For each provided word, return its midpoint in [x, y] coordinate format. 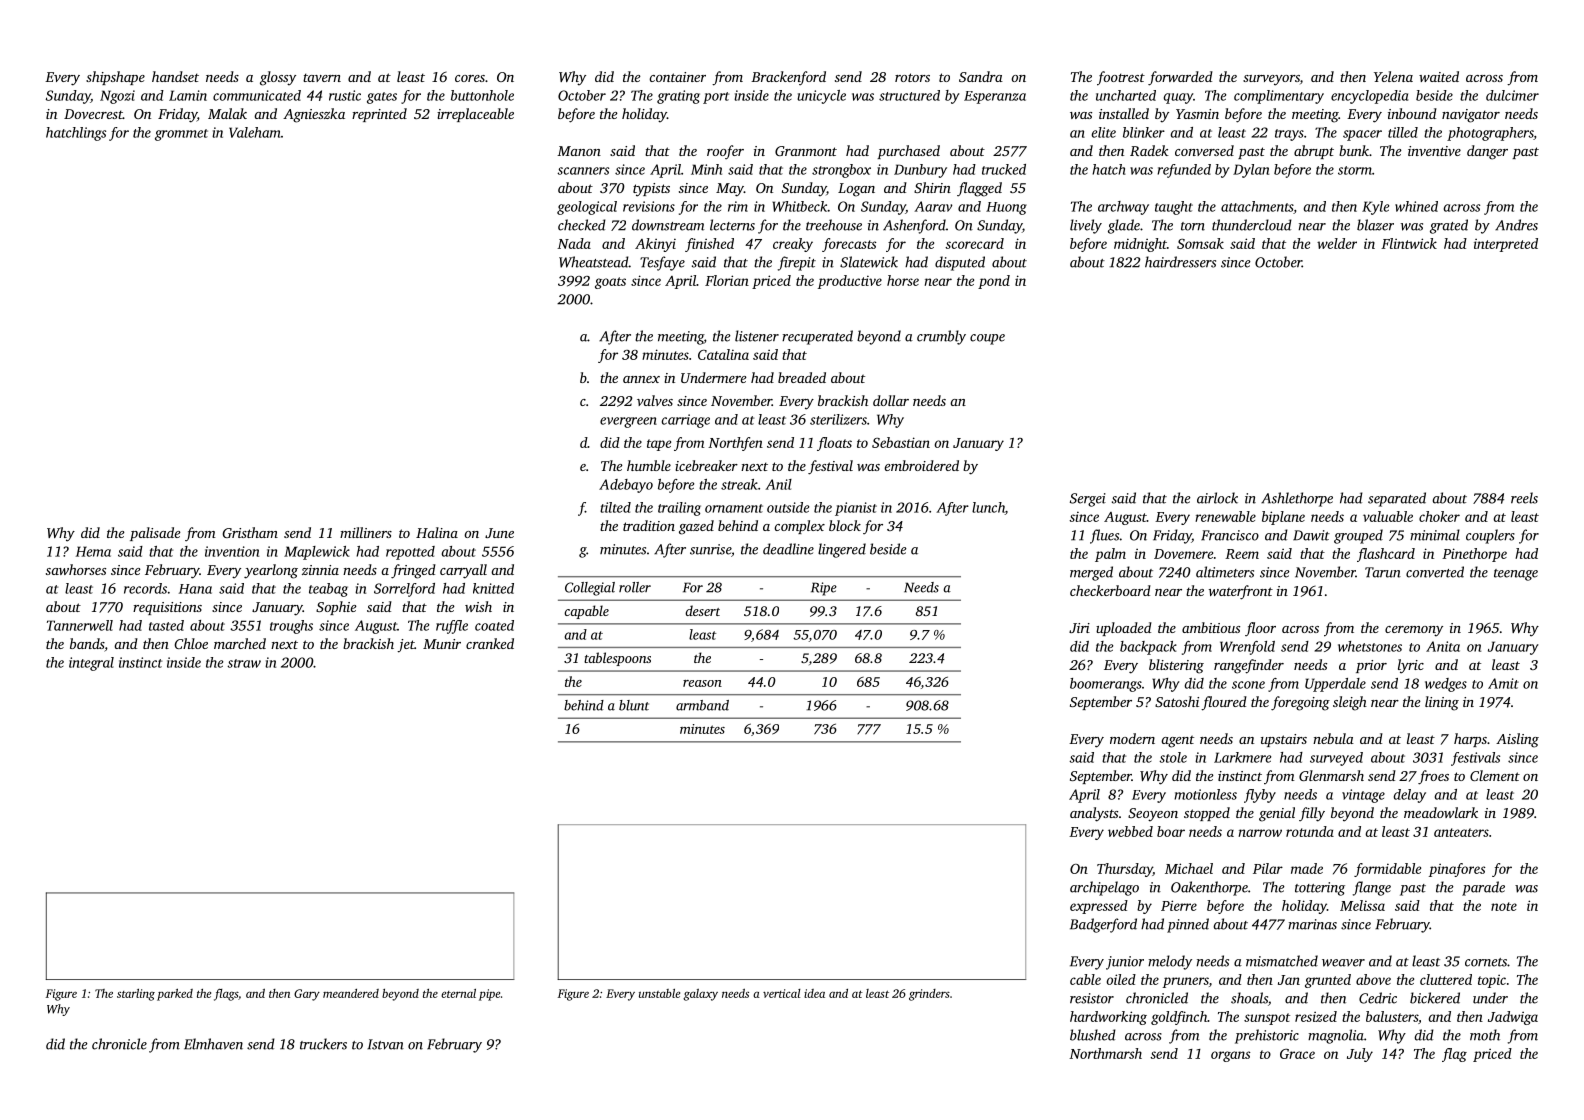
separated [1397, 499]
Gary [307, 995]
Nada [574, 243]
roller [635, 587]
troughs [291, 627]
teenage [1516, 575]
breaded [802, 377]
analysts [1094, 814]
